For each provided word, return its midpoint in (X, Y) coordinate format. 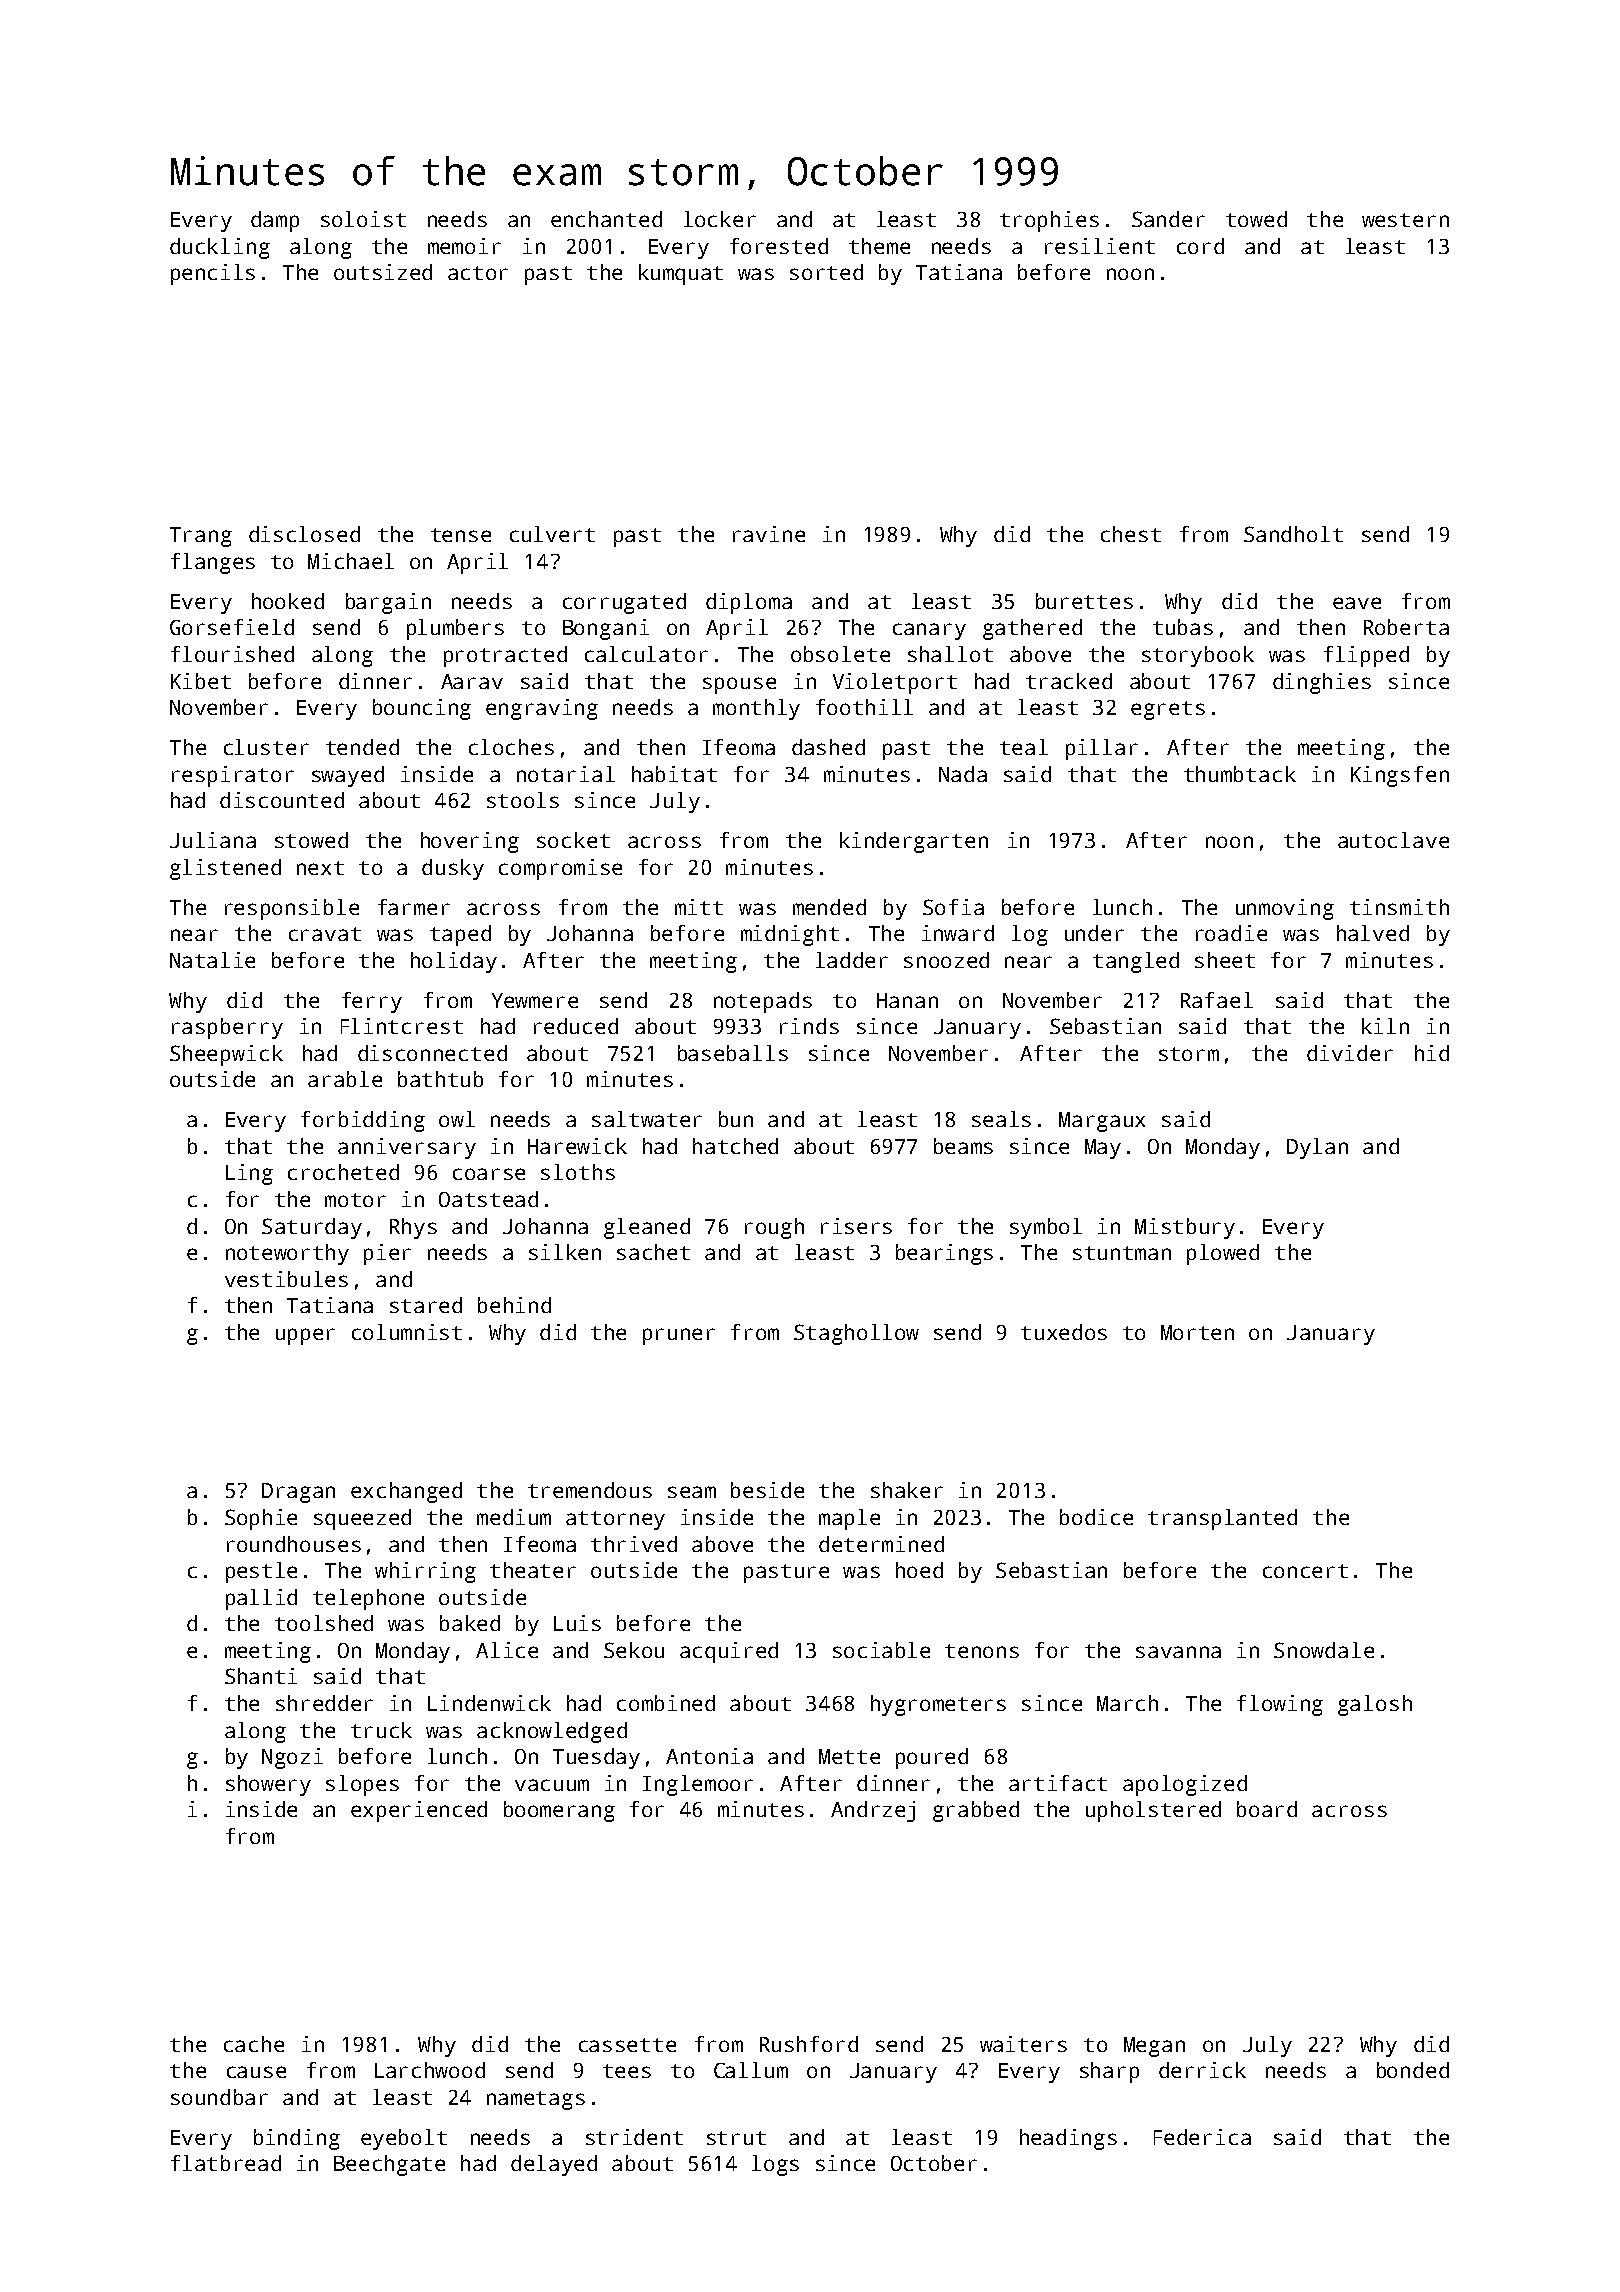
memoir (464, 246)
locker (720, 219)
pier (387, 1254)
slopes (362, 1785)
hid (1432, 1053)
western (1405, 220)
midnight (790, 935)
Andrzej (873, 1811)
